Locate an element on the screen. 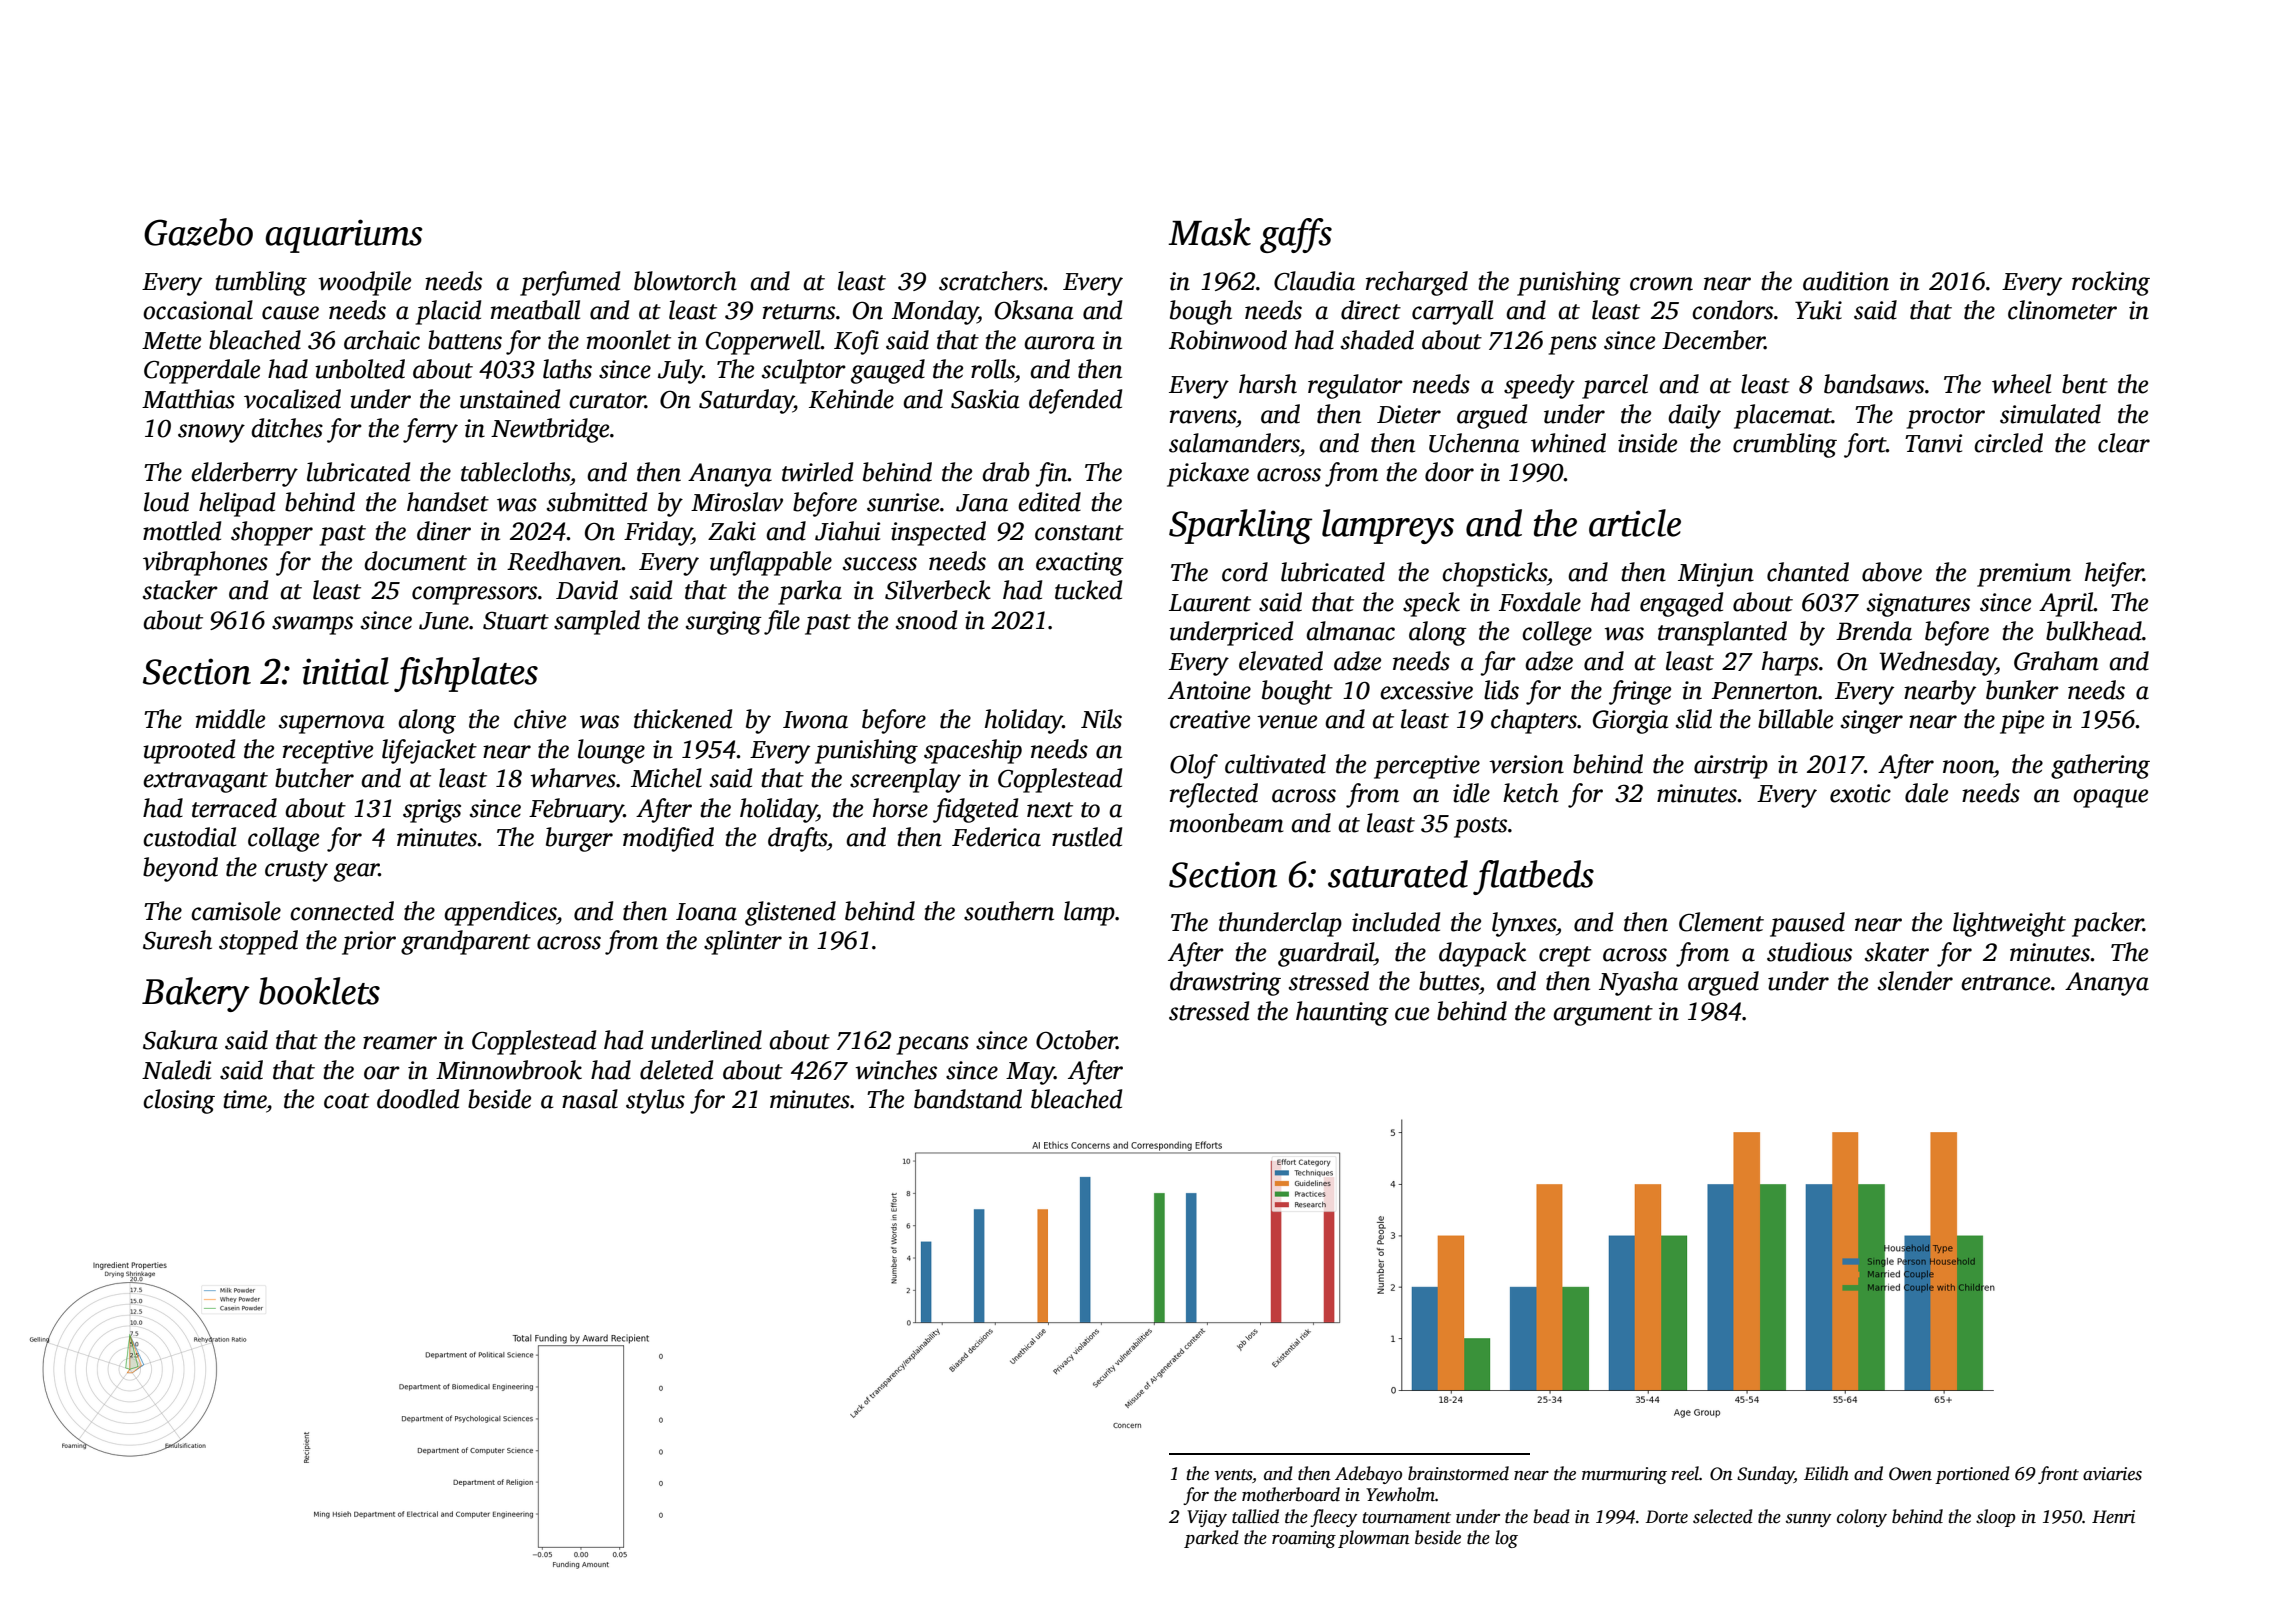 The height and width of the screenshot is (1620, 2292). vents is located at coordinates (1233, 1475).
